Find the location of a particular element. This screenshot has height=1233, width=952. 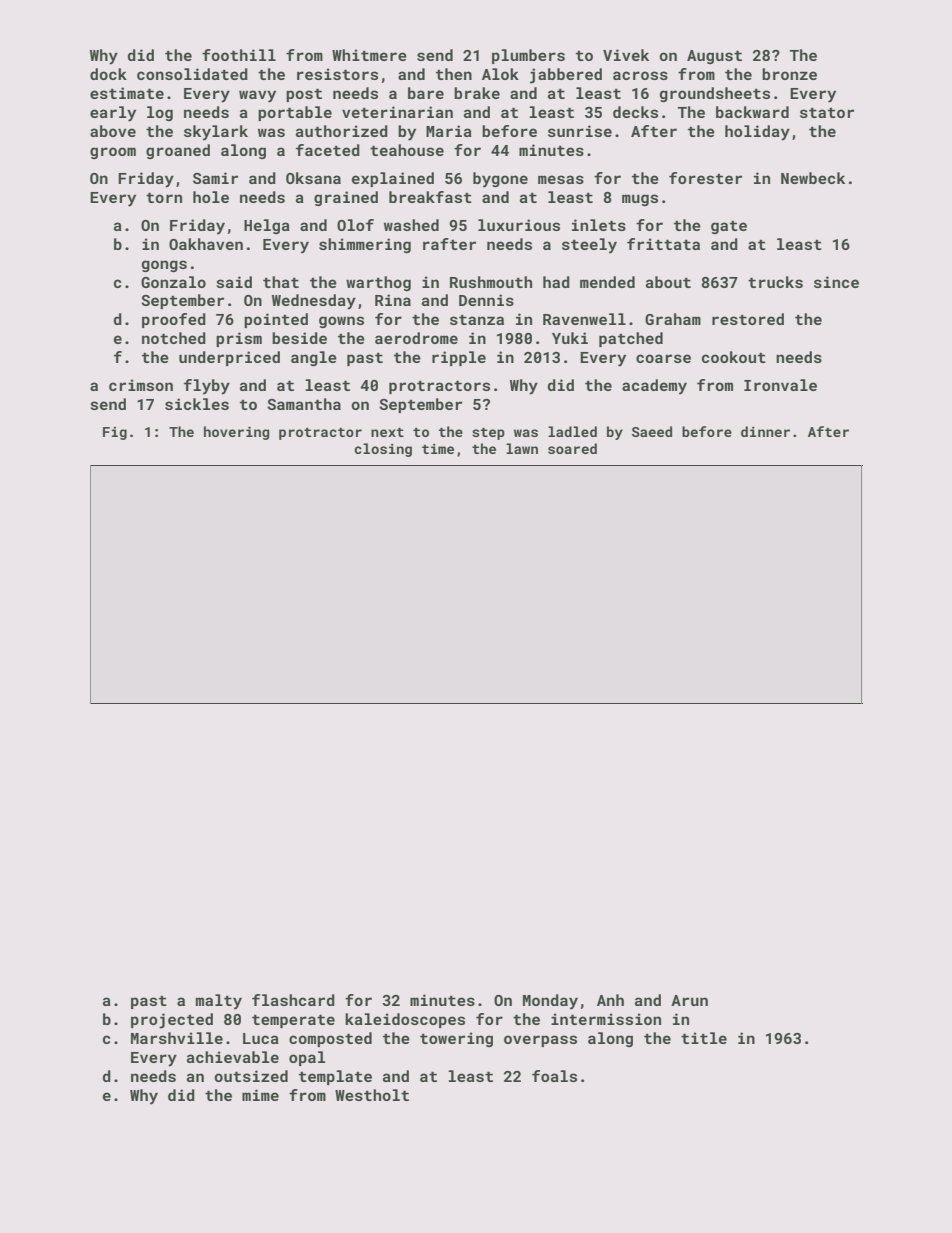

lawn is located at coordinates (522, 448).
